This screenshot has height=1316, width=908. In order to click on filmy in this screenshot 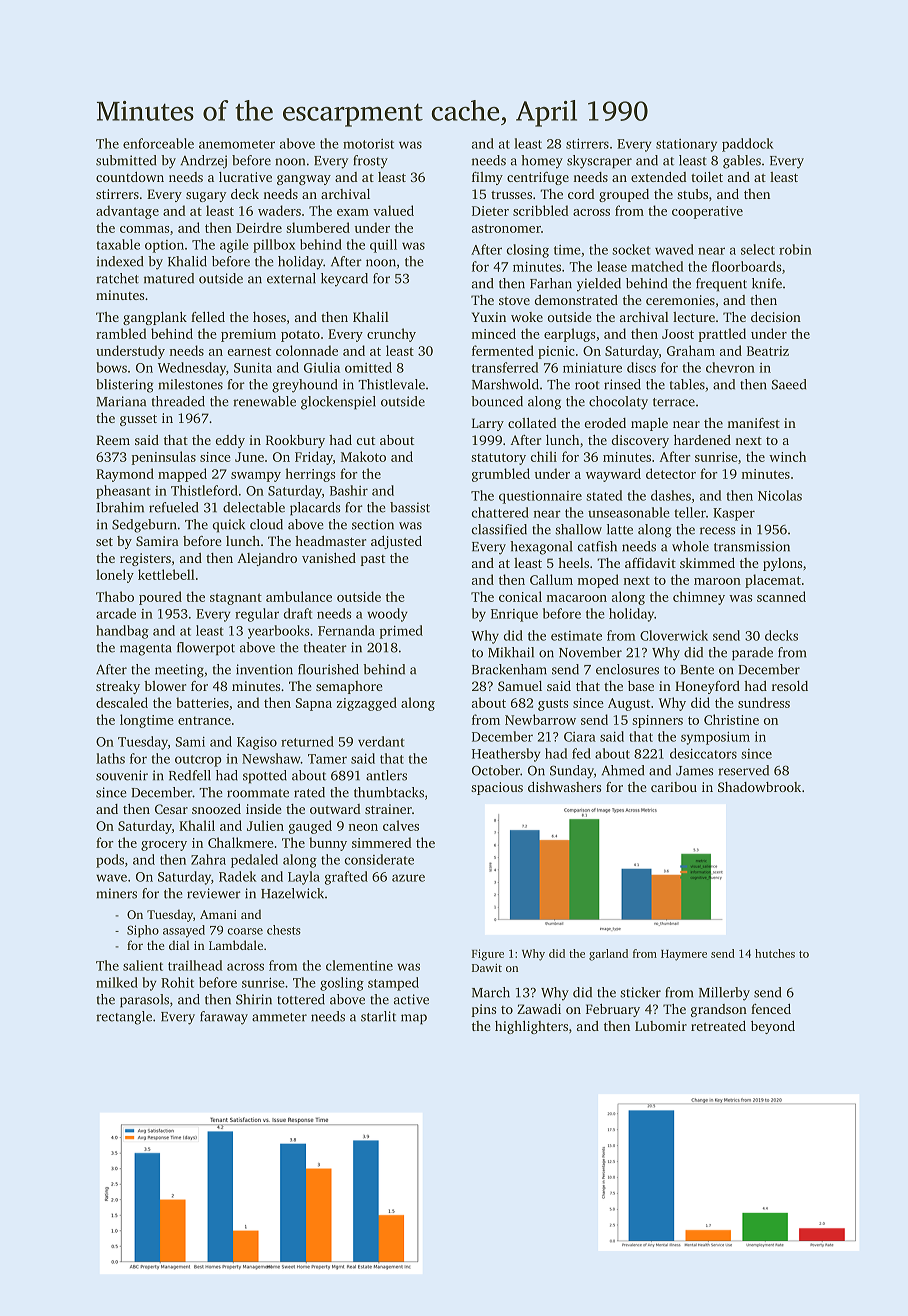, I will do `click(487, 178)`.
